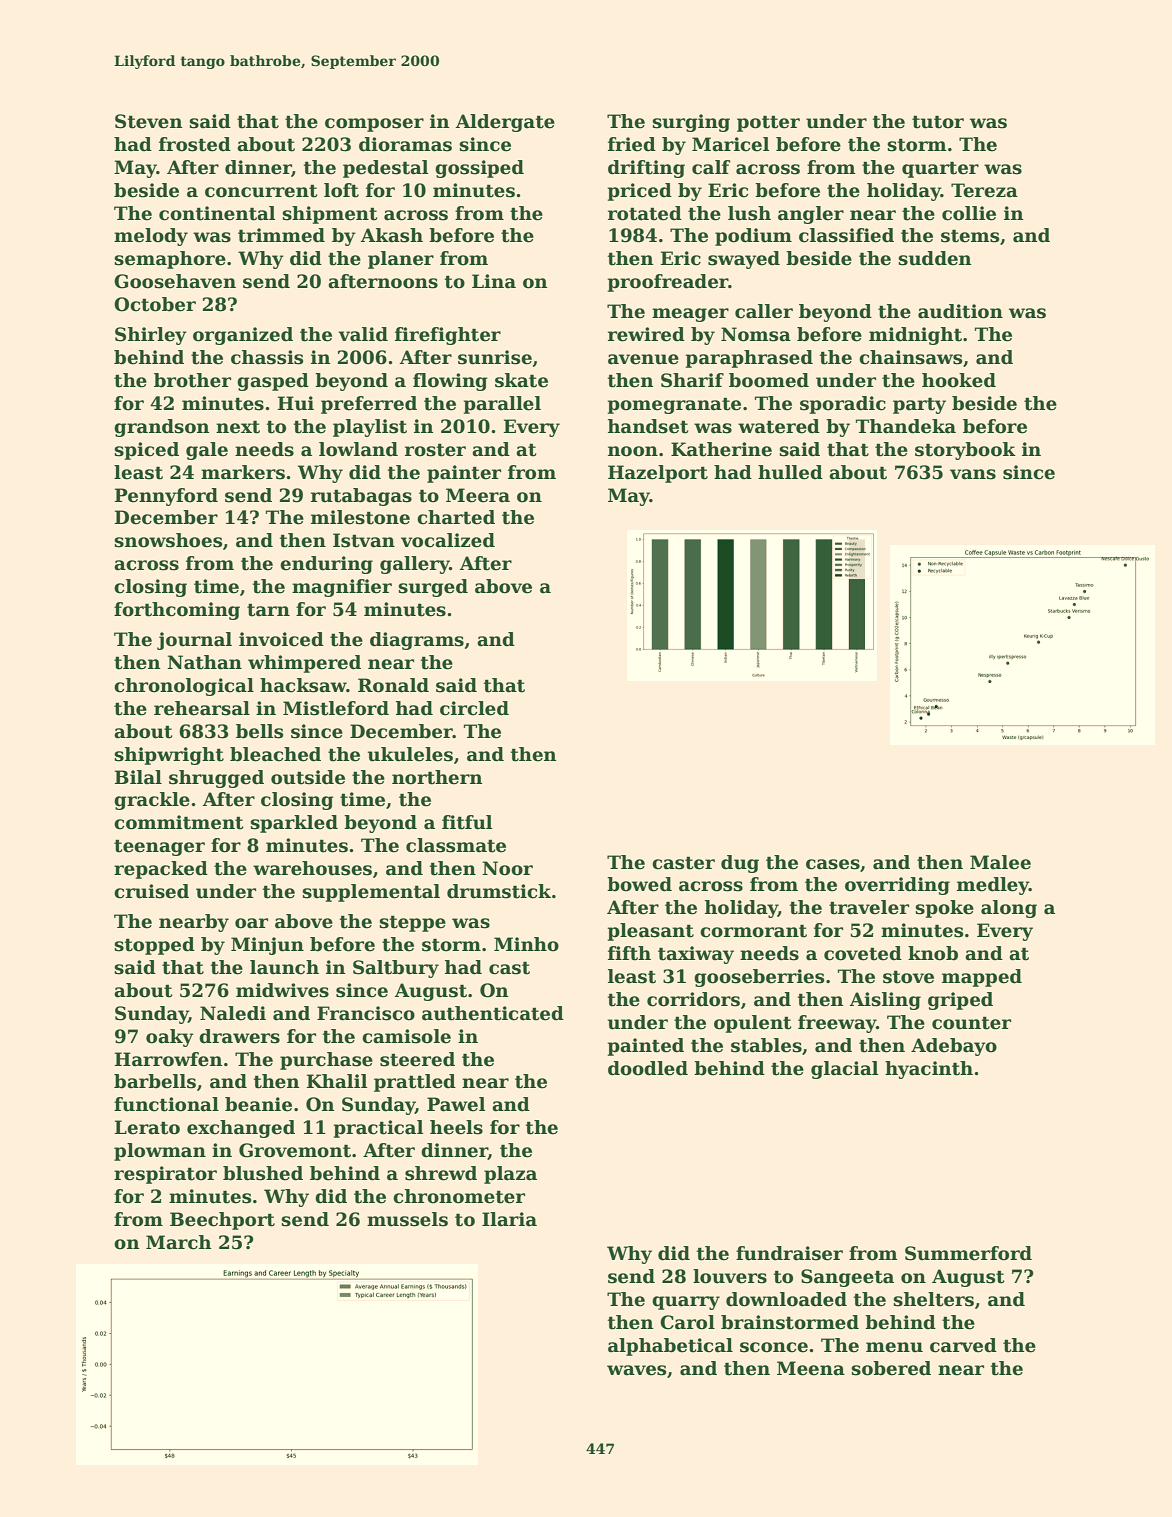  What do you see at coordinates (474, 708) in the page?
I see `circled` at bounding box center [474, 708].
